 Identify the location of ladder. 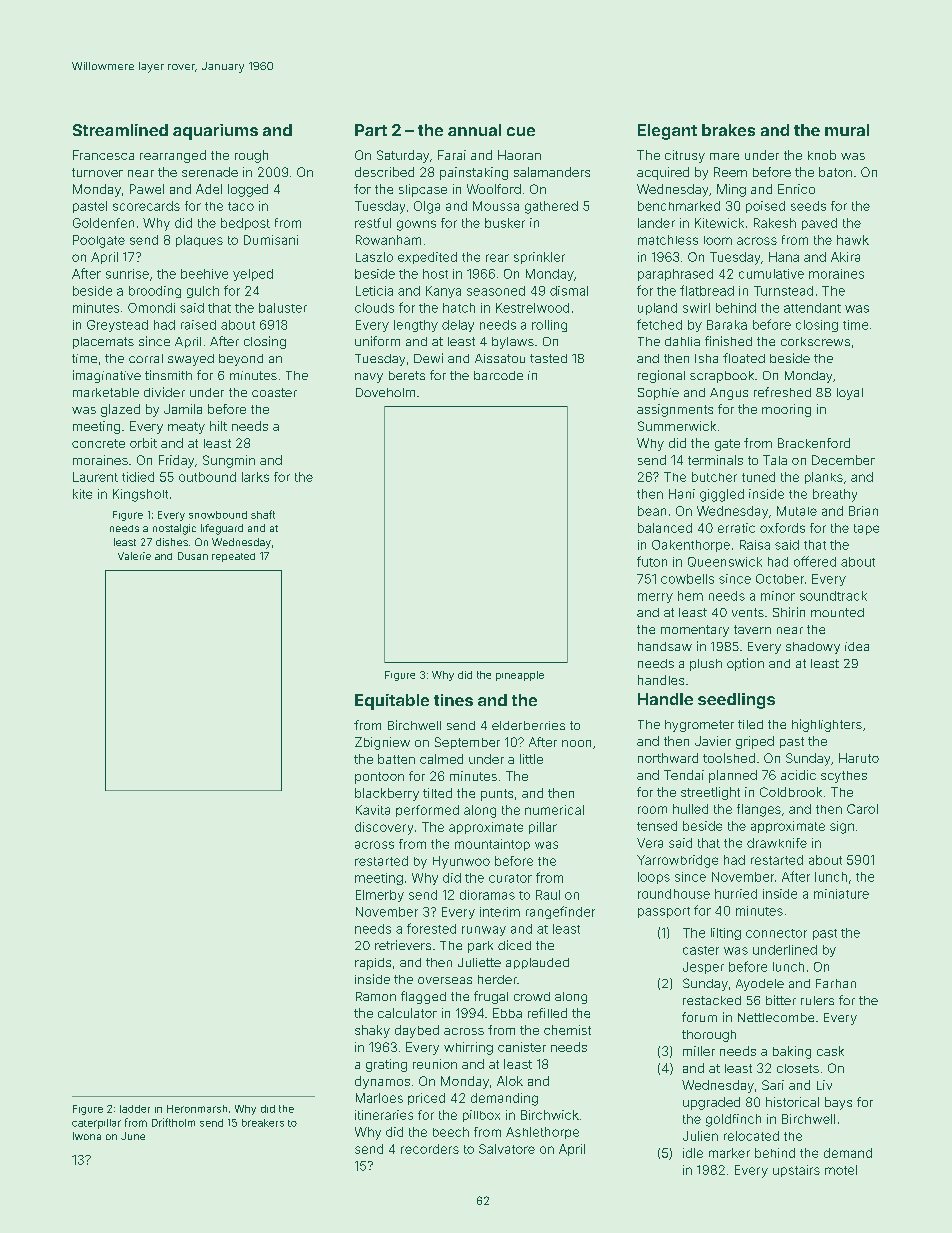
(135, 1109).
